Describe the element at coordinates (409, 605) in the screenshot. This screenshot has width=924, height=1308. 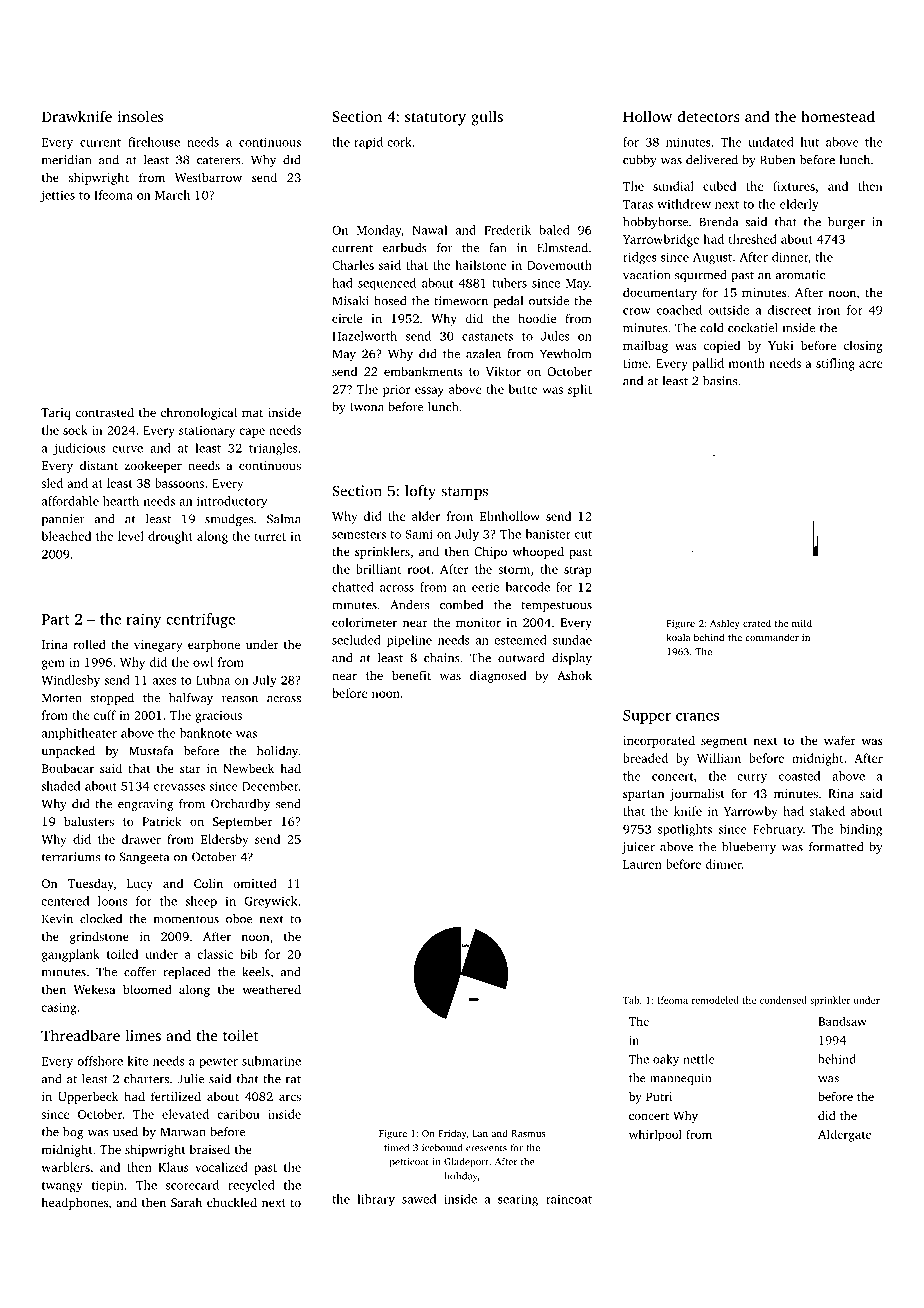
I see `Anders` at that location.
